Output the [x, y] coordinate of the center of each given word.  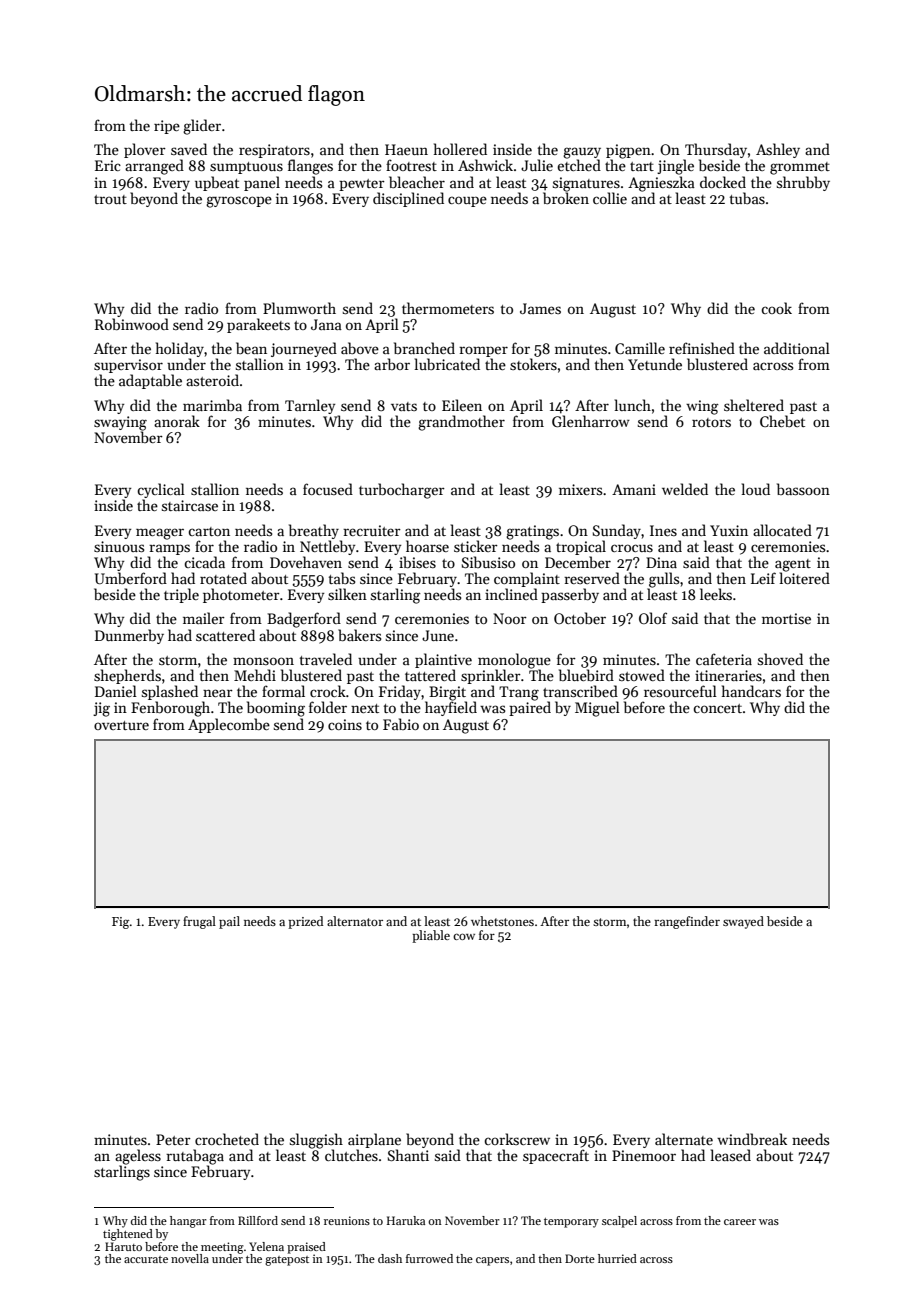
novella [190, 1258]
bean [251, 348]
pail [229, 922]
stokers [533, 364]
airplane [374, 1140]
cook [776, 308]
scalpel [619, 1222]
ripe [167, 127]
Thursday [716, 150]
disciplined [408, 199]
